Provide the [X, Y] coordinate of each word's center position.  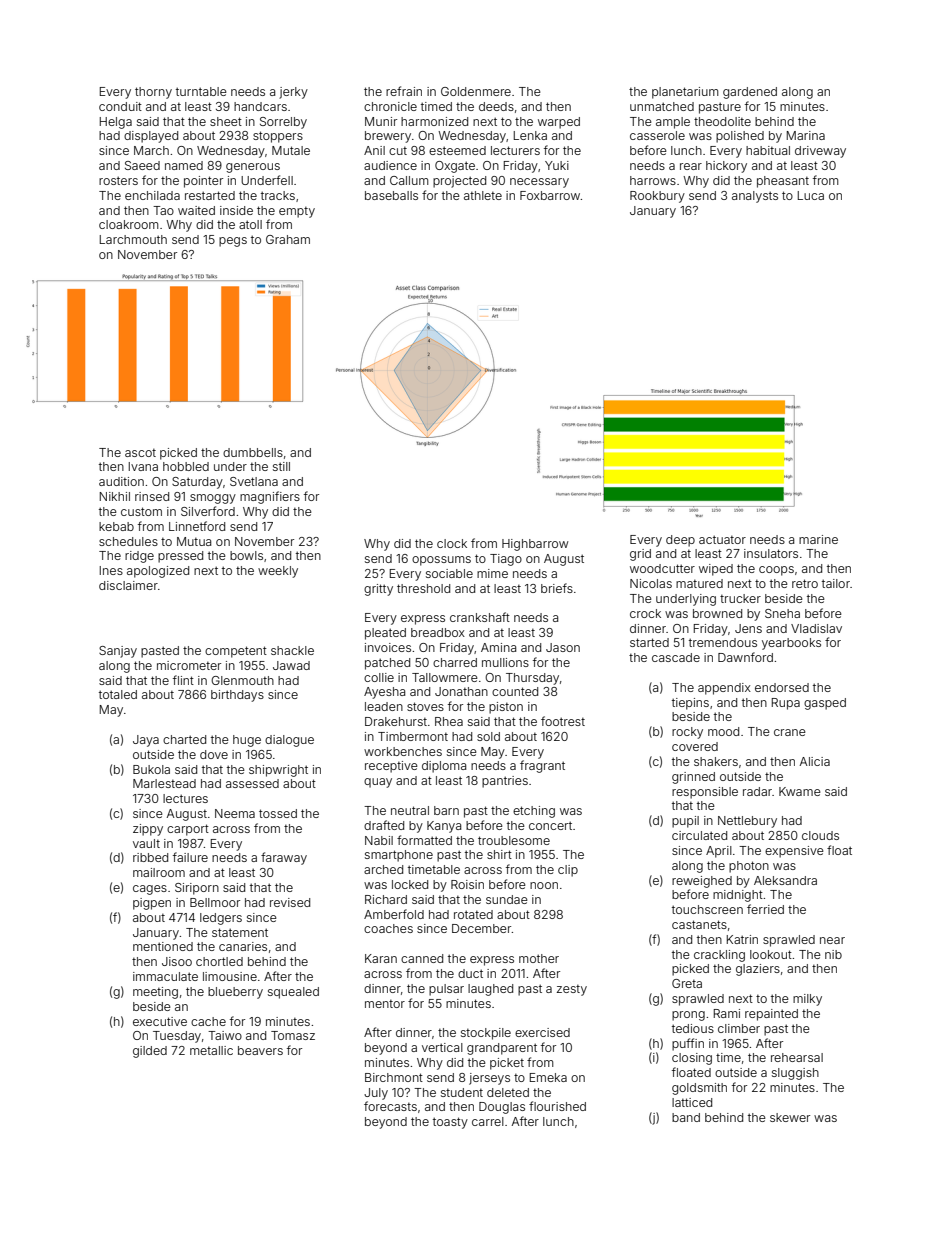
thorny [153, 93]
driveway [820, 152]
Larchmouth [133, 239]
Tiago [506, 560]
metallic [211, 1050]
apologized [158, 572]
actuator [722, 539]
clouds [820, 835]
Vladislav [816, 628]
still [281, 466]
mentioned [163, 946]
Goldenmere [476, 91]
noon [544, 885]
